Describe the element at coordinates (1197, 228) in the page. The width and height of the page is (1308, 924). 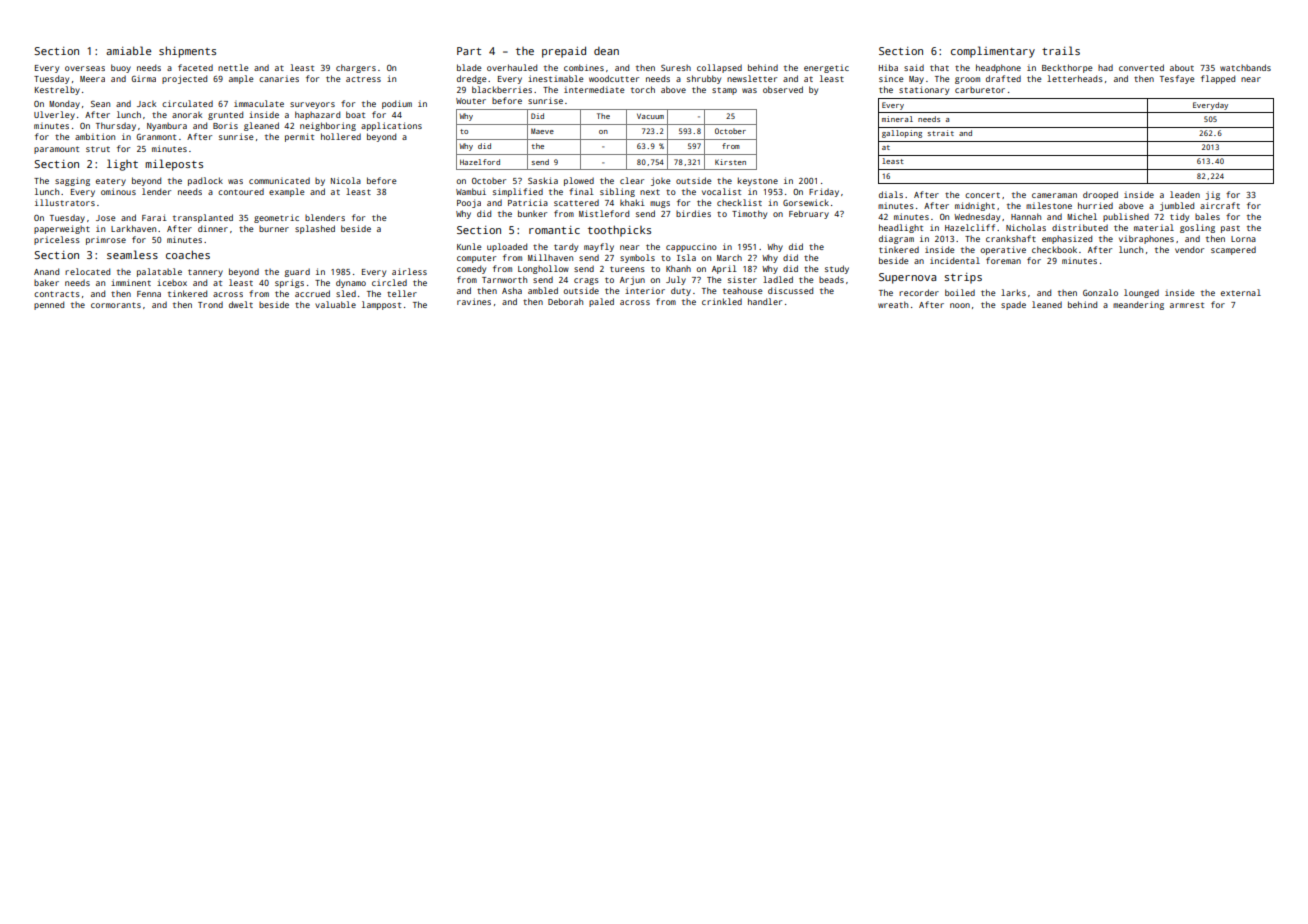
I see `gosling` at that location.
